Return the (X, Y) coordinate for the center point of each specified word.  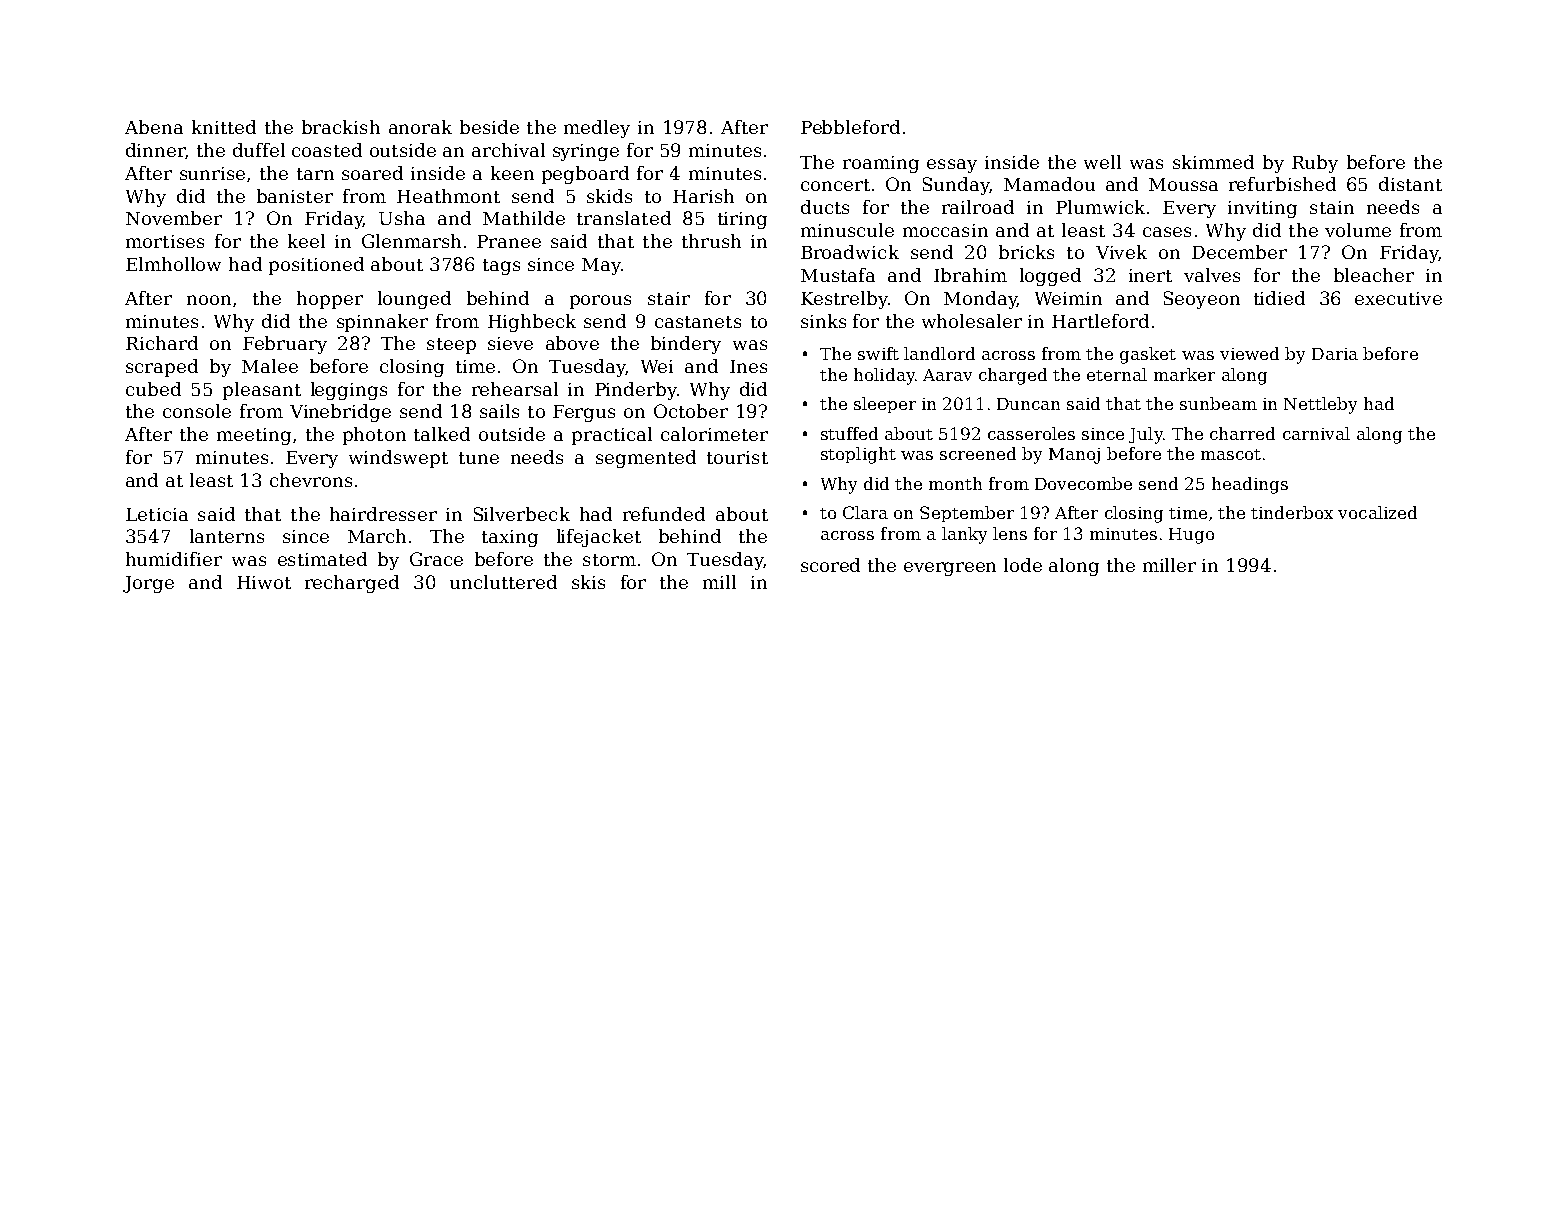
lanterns (227, 536)
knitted (224, 127)
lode (1023, 565)
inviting (1262, 209)
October (691, 411)
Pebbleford (850, 127)
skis (588, 582)
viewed (1249, 353)
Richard (162, 343)
